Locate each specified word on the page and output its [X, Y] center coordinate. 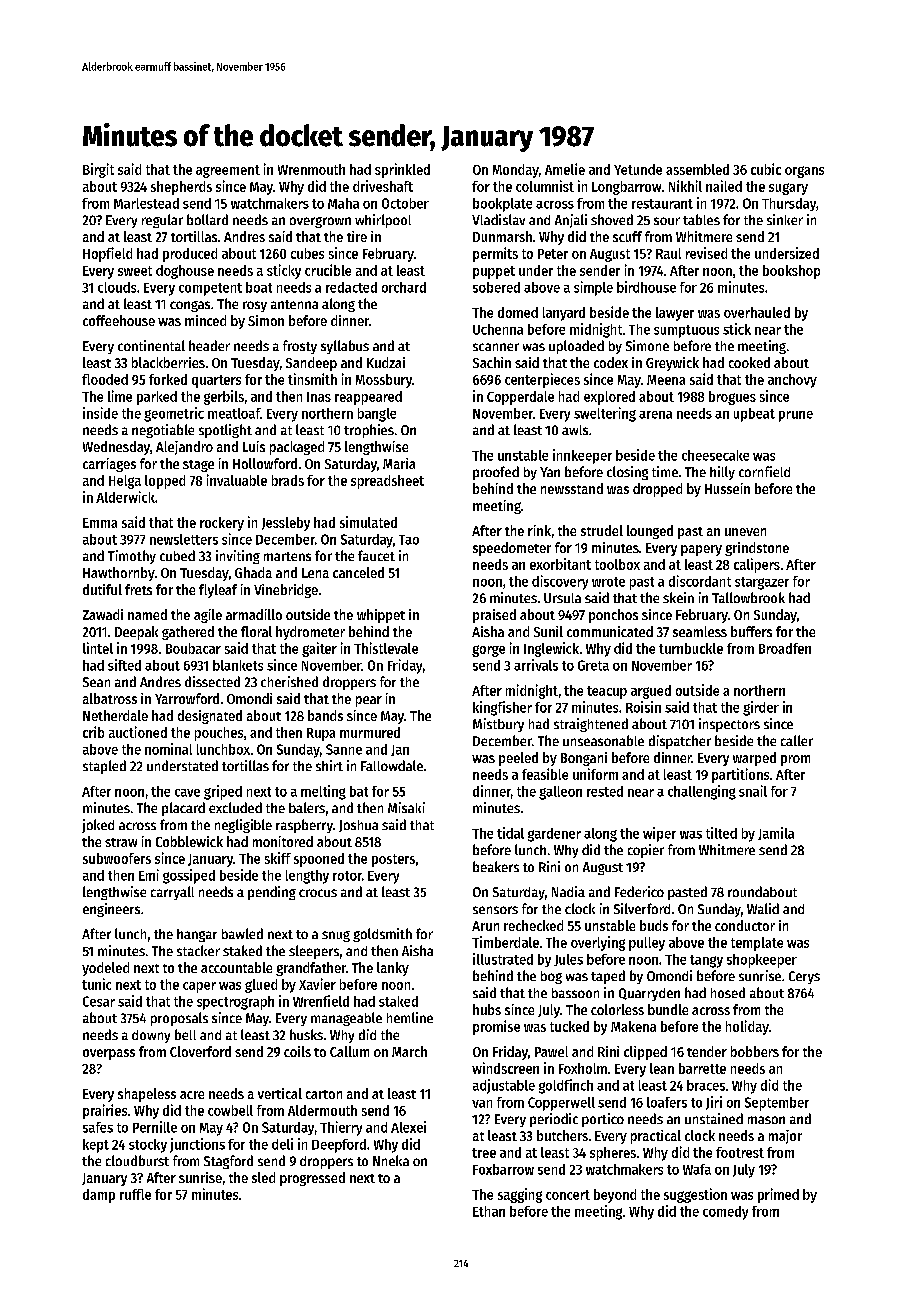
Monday [516, 171]
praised [494, 616]
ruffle [135, 1194]
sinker [785, 219]
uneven [745, 532]
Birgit [98, 170]
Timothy [132, 557]
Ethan [489, 1211]
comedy [725, 1213]
